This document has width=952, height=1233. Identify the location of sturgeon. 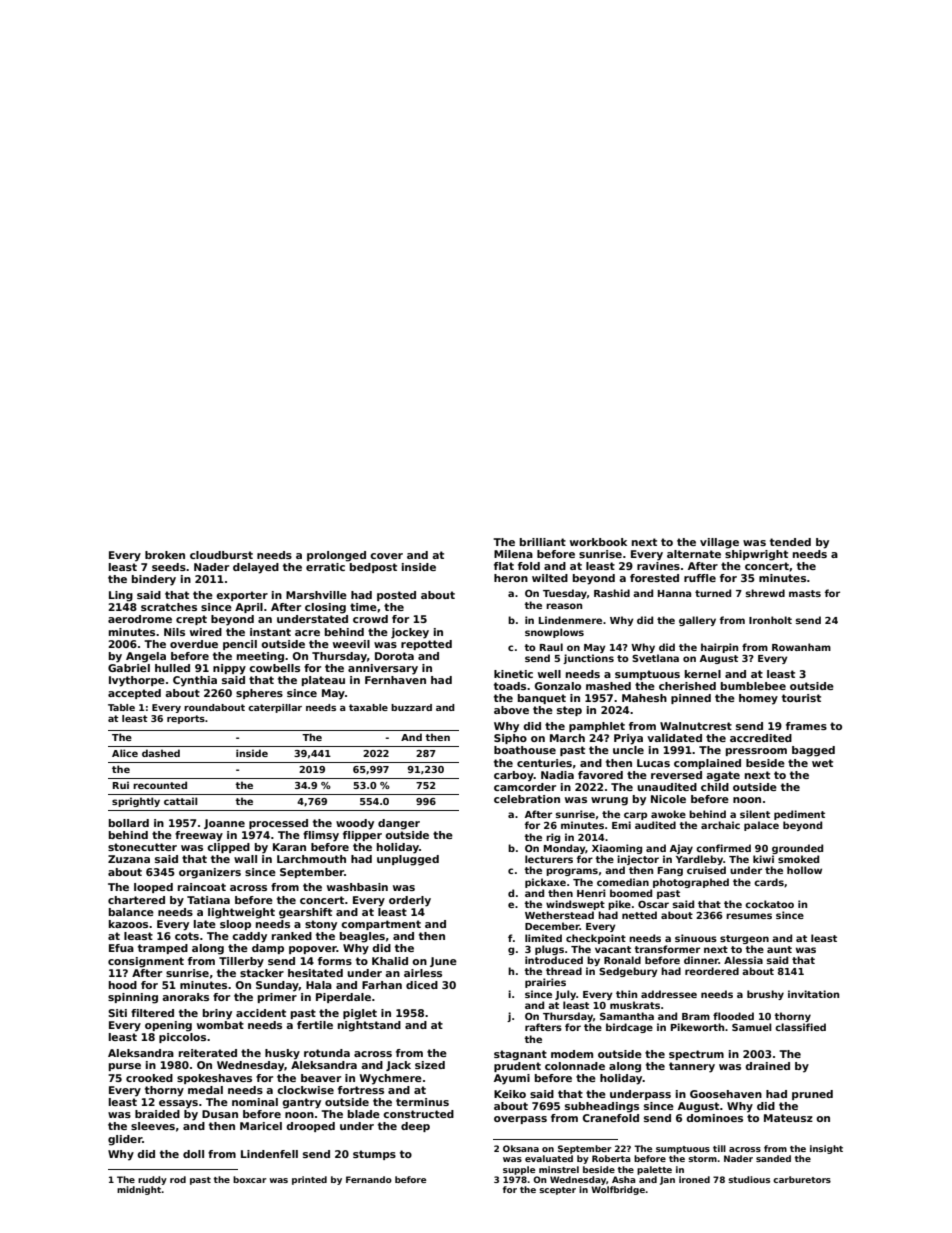
(744, 939).
